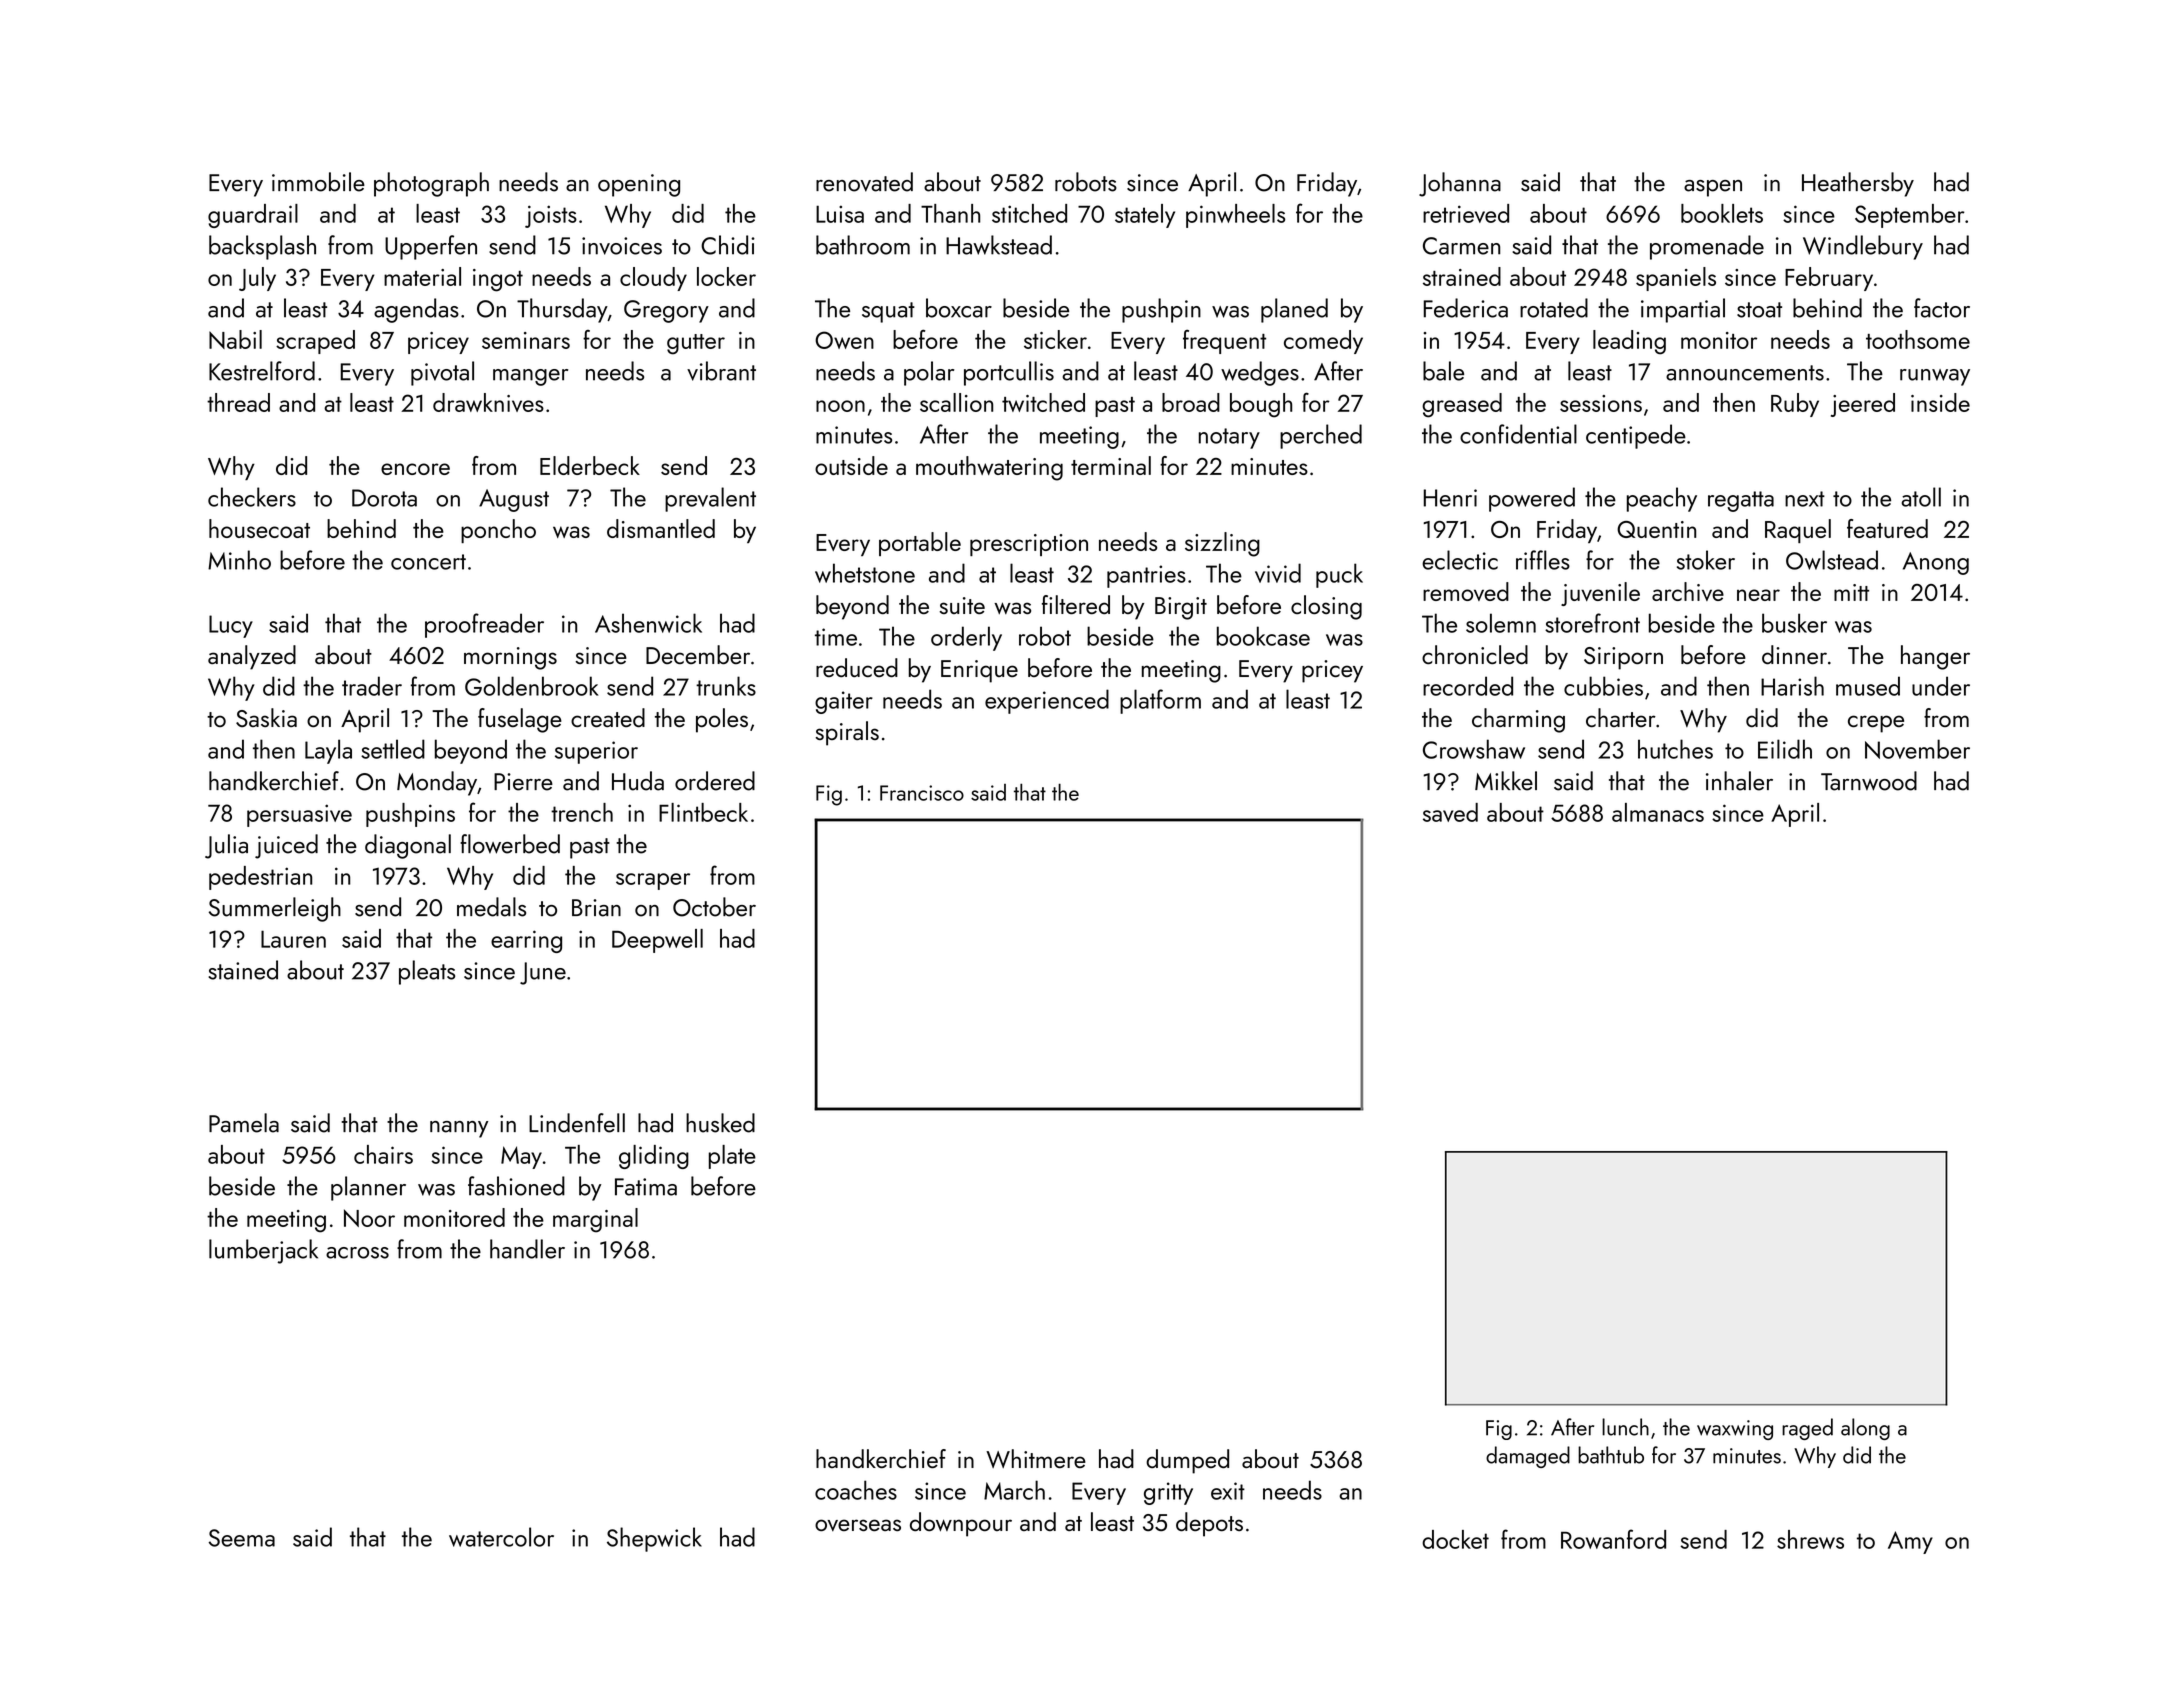  What do you see at coordinates (639, 185) in the screenshot?
I see `opening` at bounding box center [639, 185].
